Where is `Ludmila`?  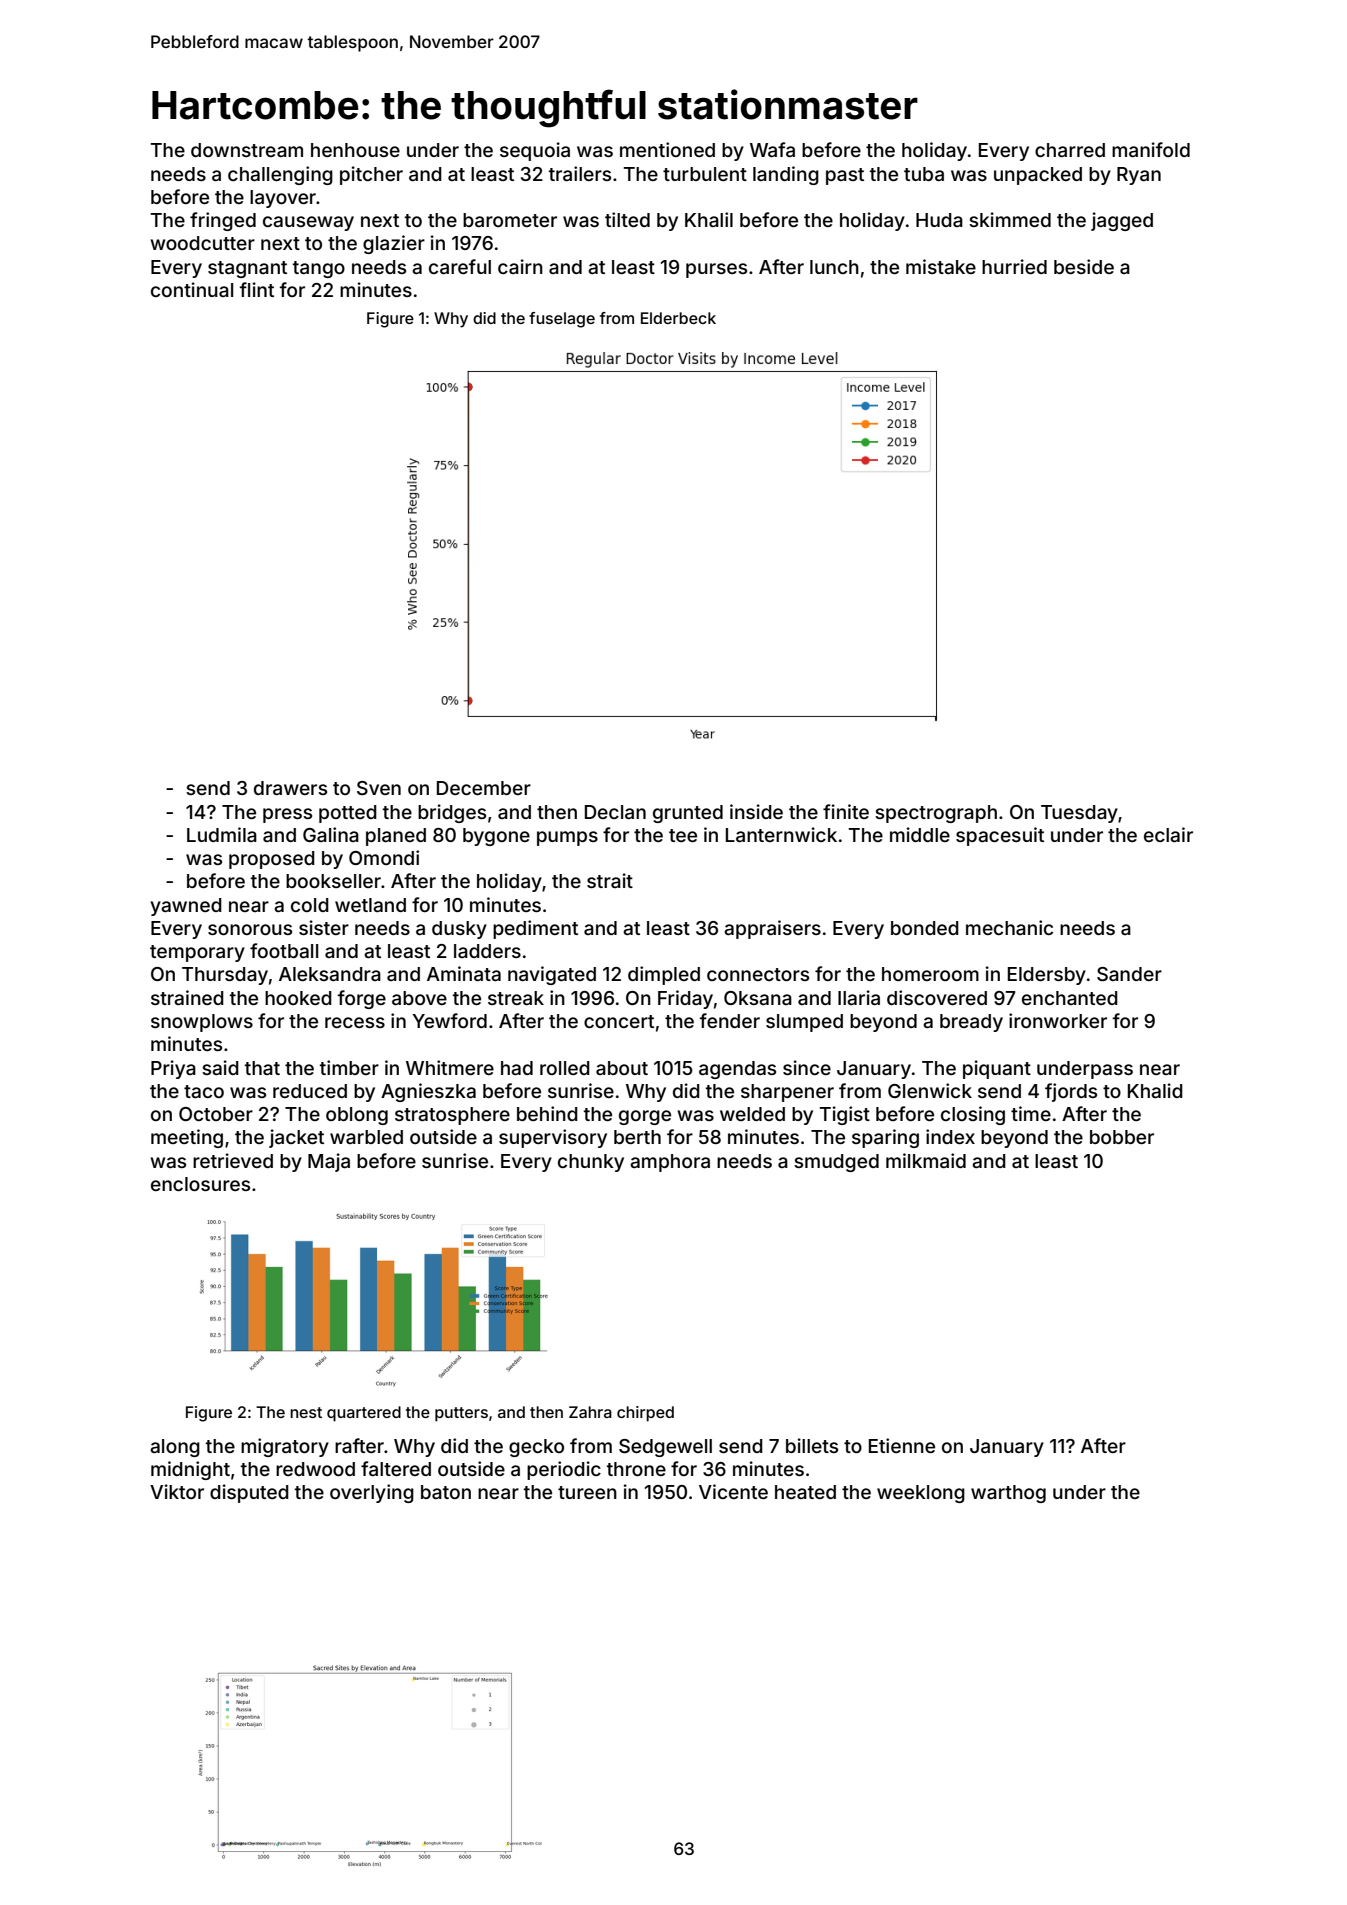 Ludmila is located at coordinates (222, 834).
